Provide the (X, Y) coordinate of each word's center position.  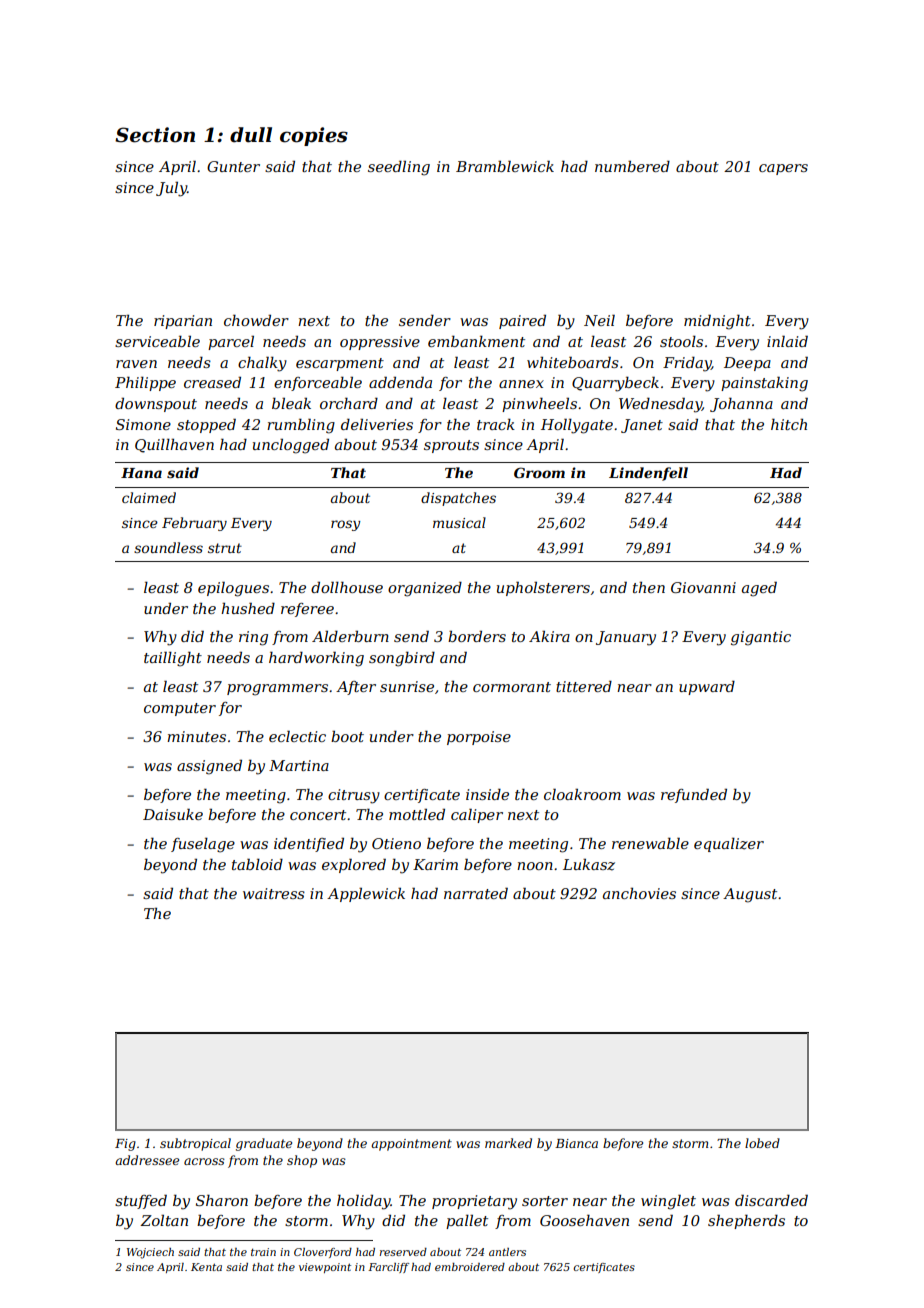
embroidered (470, 1267)
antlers (507, 1252)
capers (783, 169)
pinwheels (539, 404)
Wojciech (150, 1253)
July (171, 189)
